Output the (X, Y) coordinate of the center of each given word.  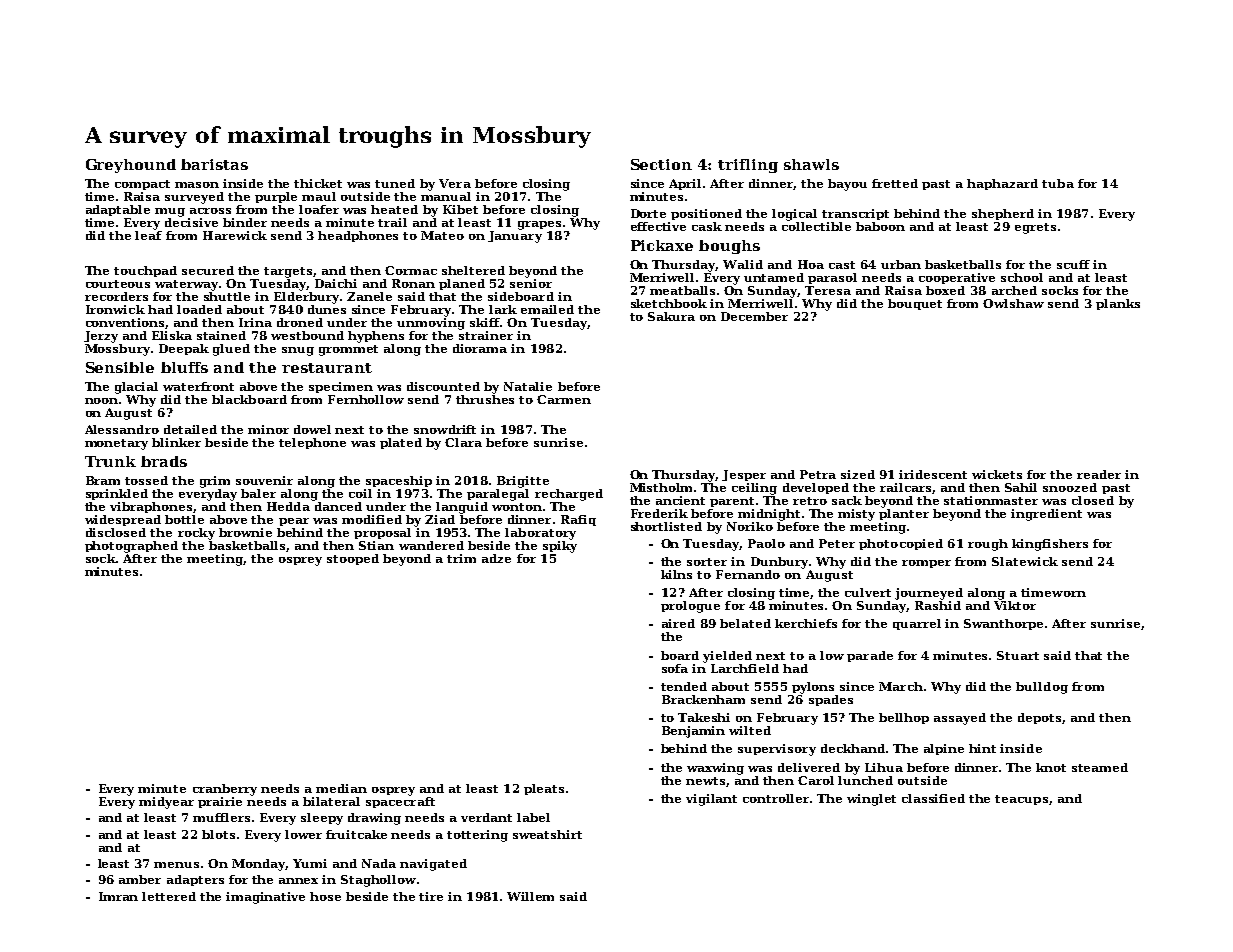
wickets (997, 474)
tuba (1058, 183)
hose (325, 896)
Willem (530, 896)
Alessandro (122, 429)
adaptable (118, 210)
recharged (569, 495)
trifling (748, 166)
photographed (131, 547)
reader (1099, 474)
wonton (517, 507)
